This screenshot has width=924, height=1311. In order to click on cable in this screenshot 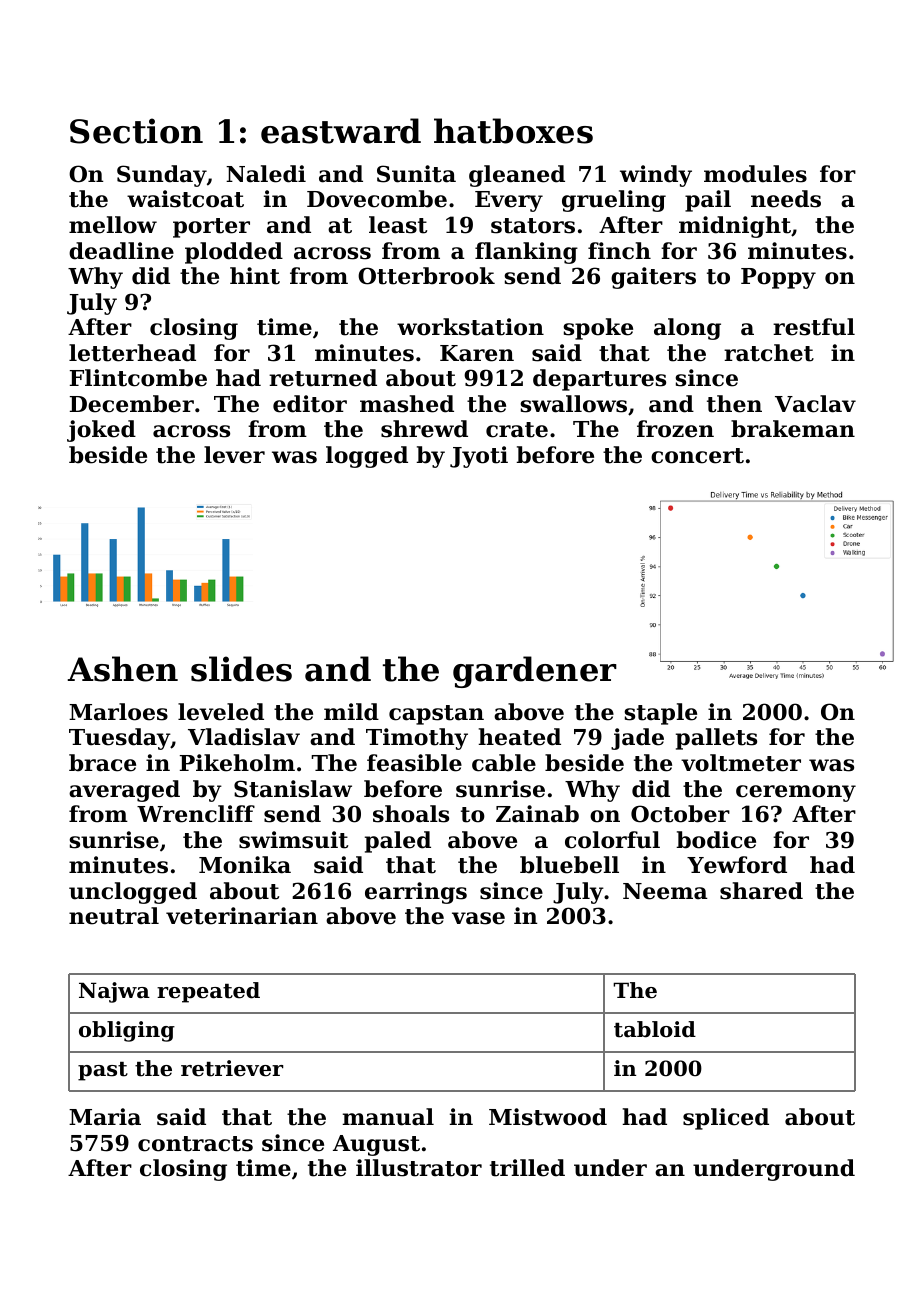, I will do `click(504, 763)`.
